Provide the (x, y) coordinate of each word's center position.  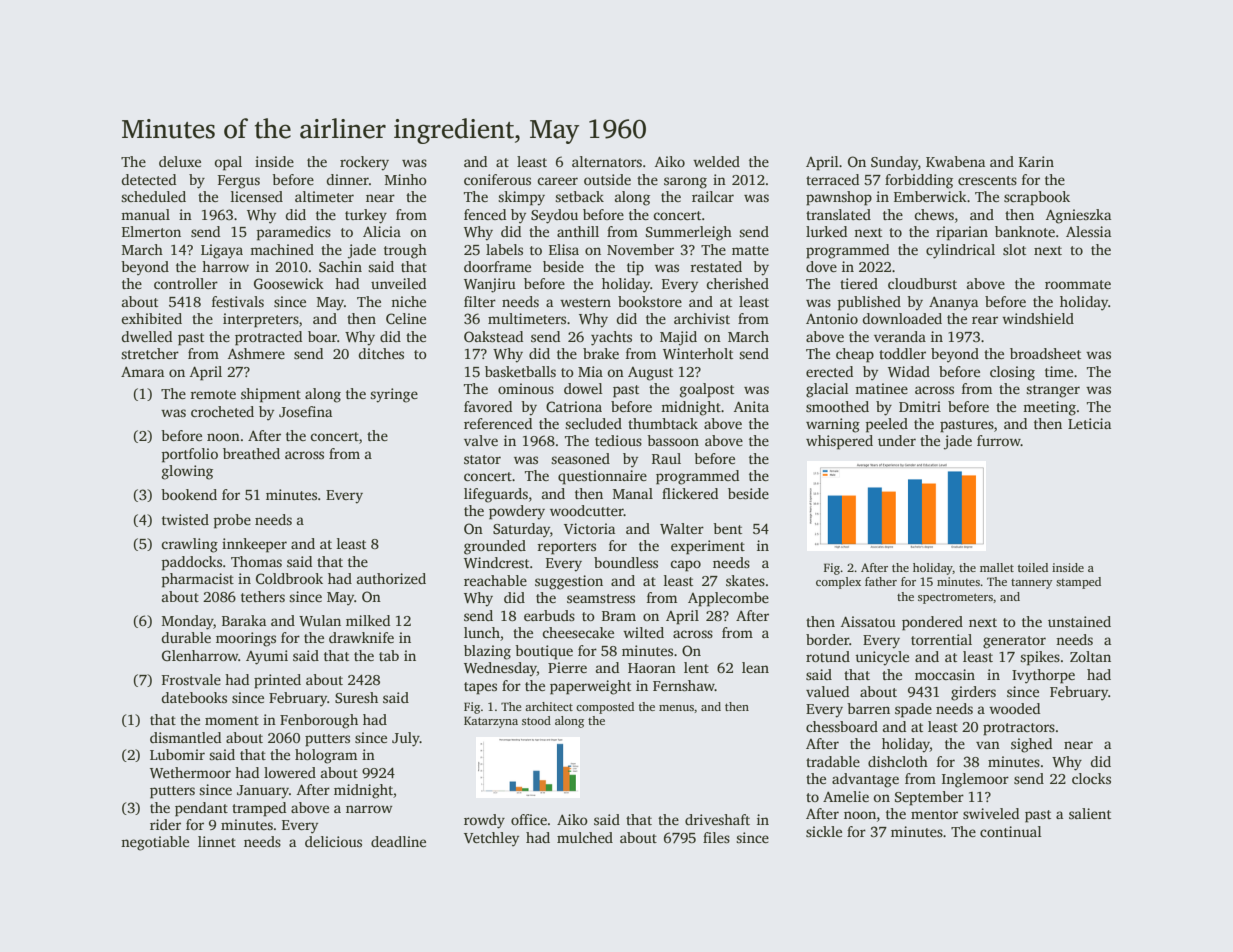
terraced (832, 179)
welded (716, 161)
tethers (263, 596)
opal (228, 163)
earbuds (549, 615)
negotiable (155, 843)
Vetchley (491, 839)
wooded (1014, 708)
